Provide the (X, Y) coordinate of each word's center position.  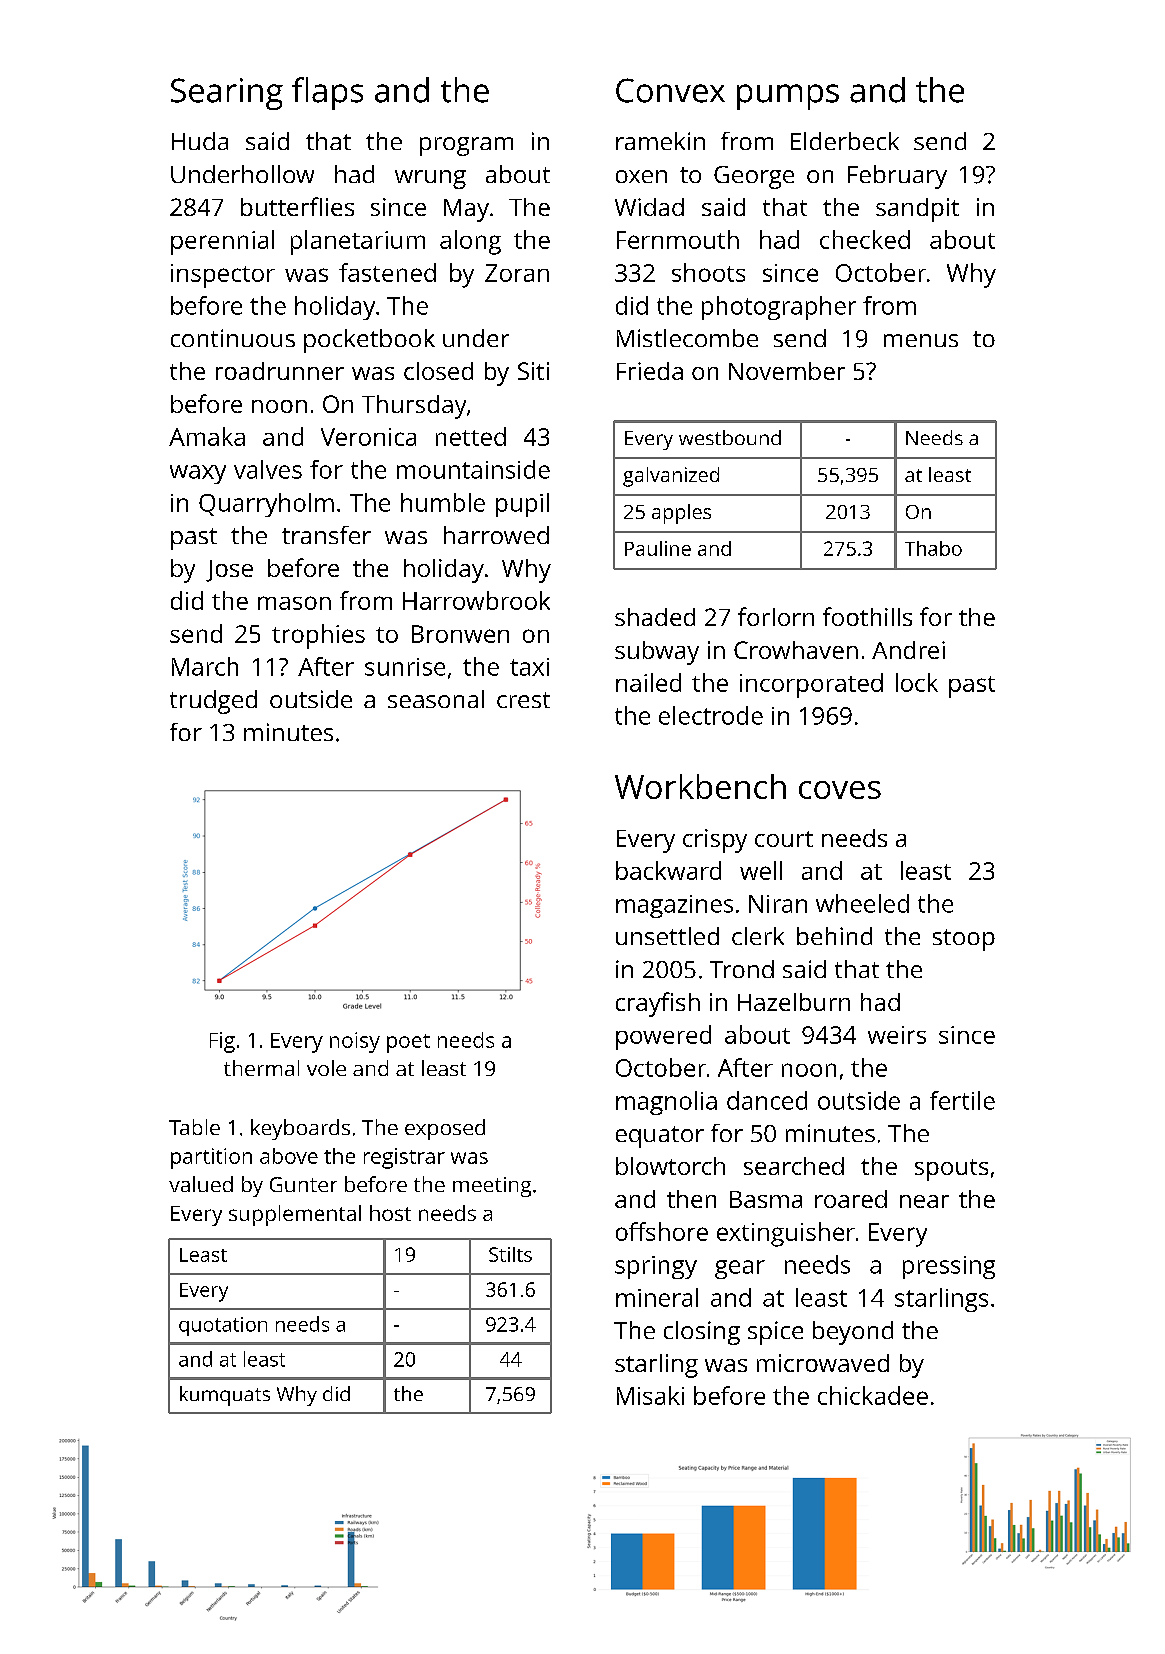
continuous (233, 338)
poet (408, 1043)
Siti (533, 371)
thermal (261, 1068)
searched (794, 1166)
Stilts (510, 1254)
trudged (213, 702)
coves (840, 790)
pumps (788, 97)
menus (921, 340)
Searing (227, 94)
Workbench (700, 786)
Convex (670, 90)
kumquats (225, 1396)
